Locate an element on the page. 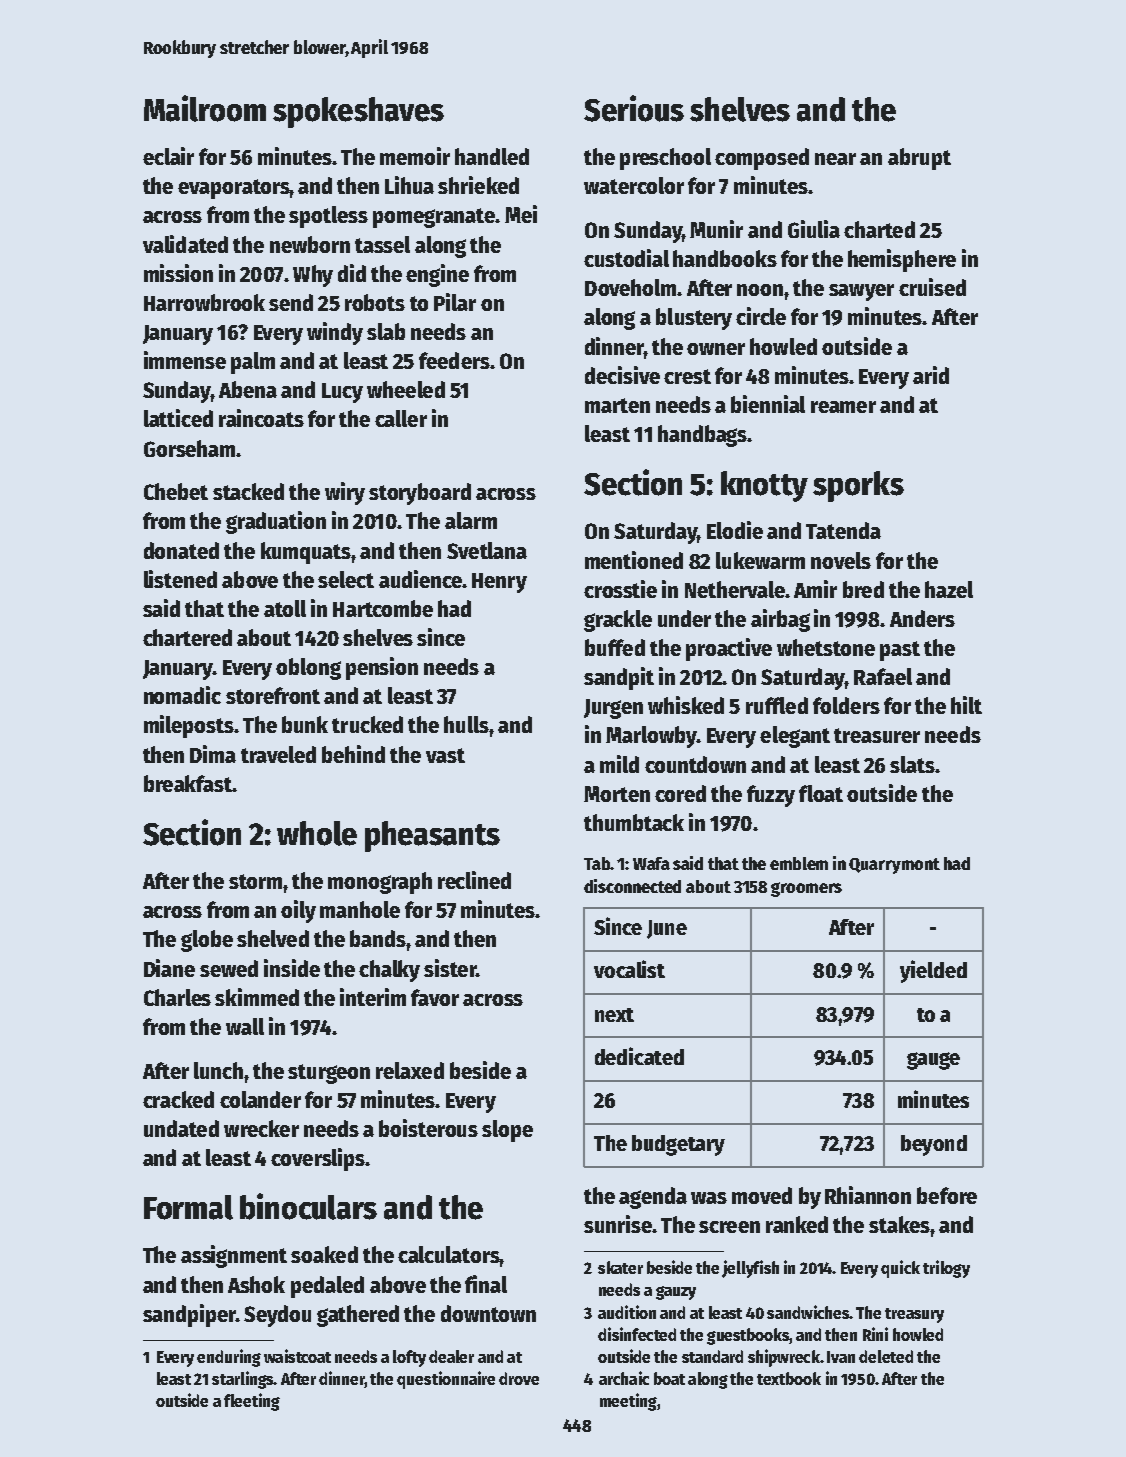  sandpiper is located at coordinates (189, 1315).
